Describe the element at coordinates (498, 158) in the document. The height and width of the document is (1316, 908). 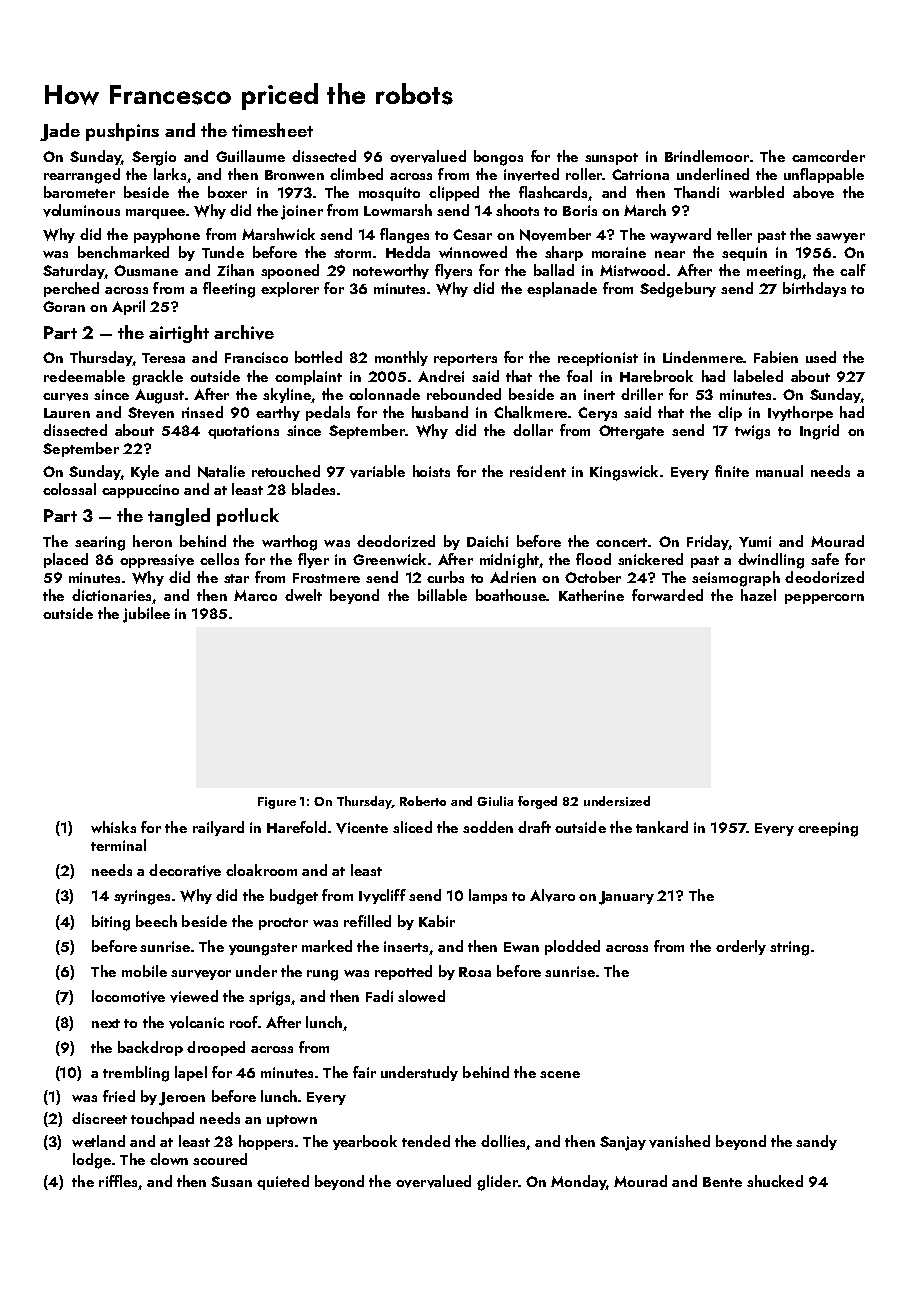
I see `bongos` at that location.
